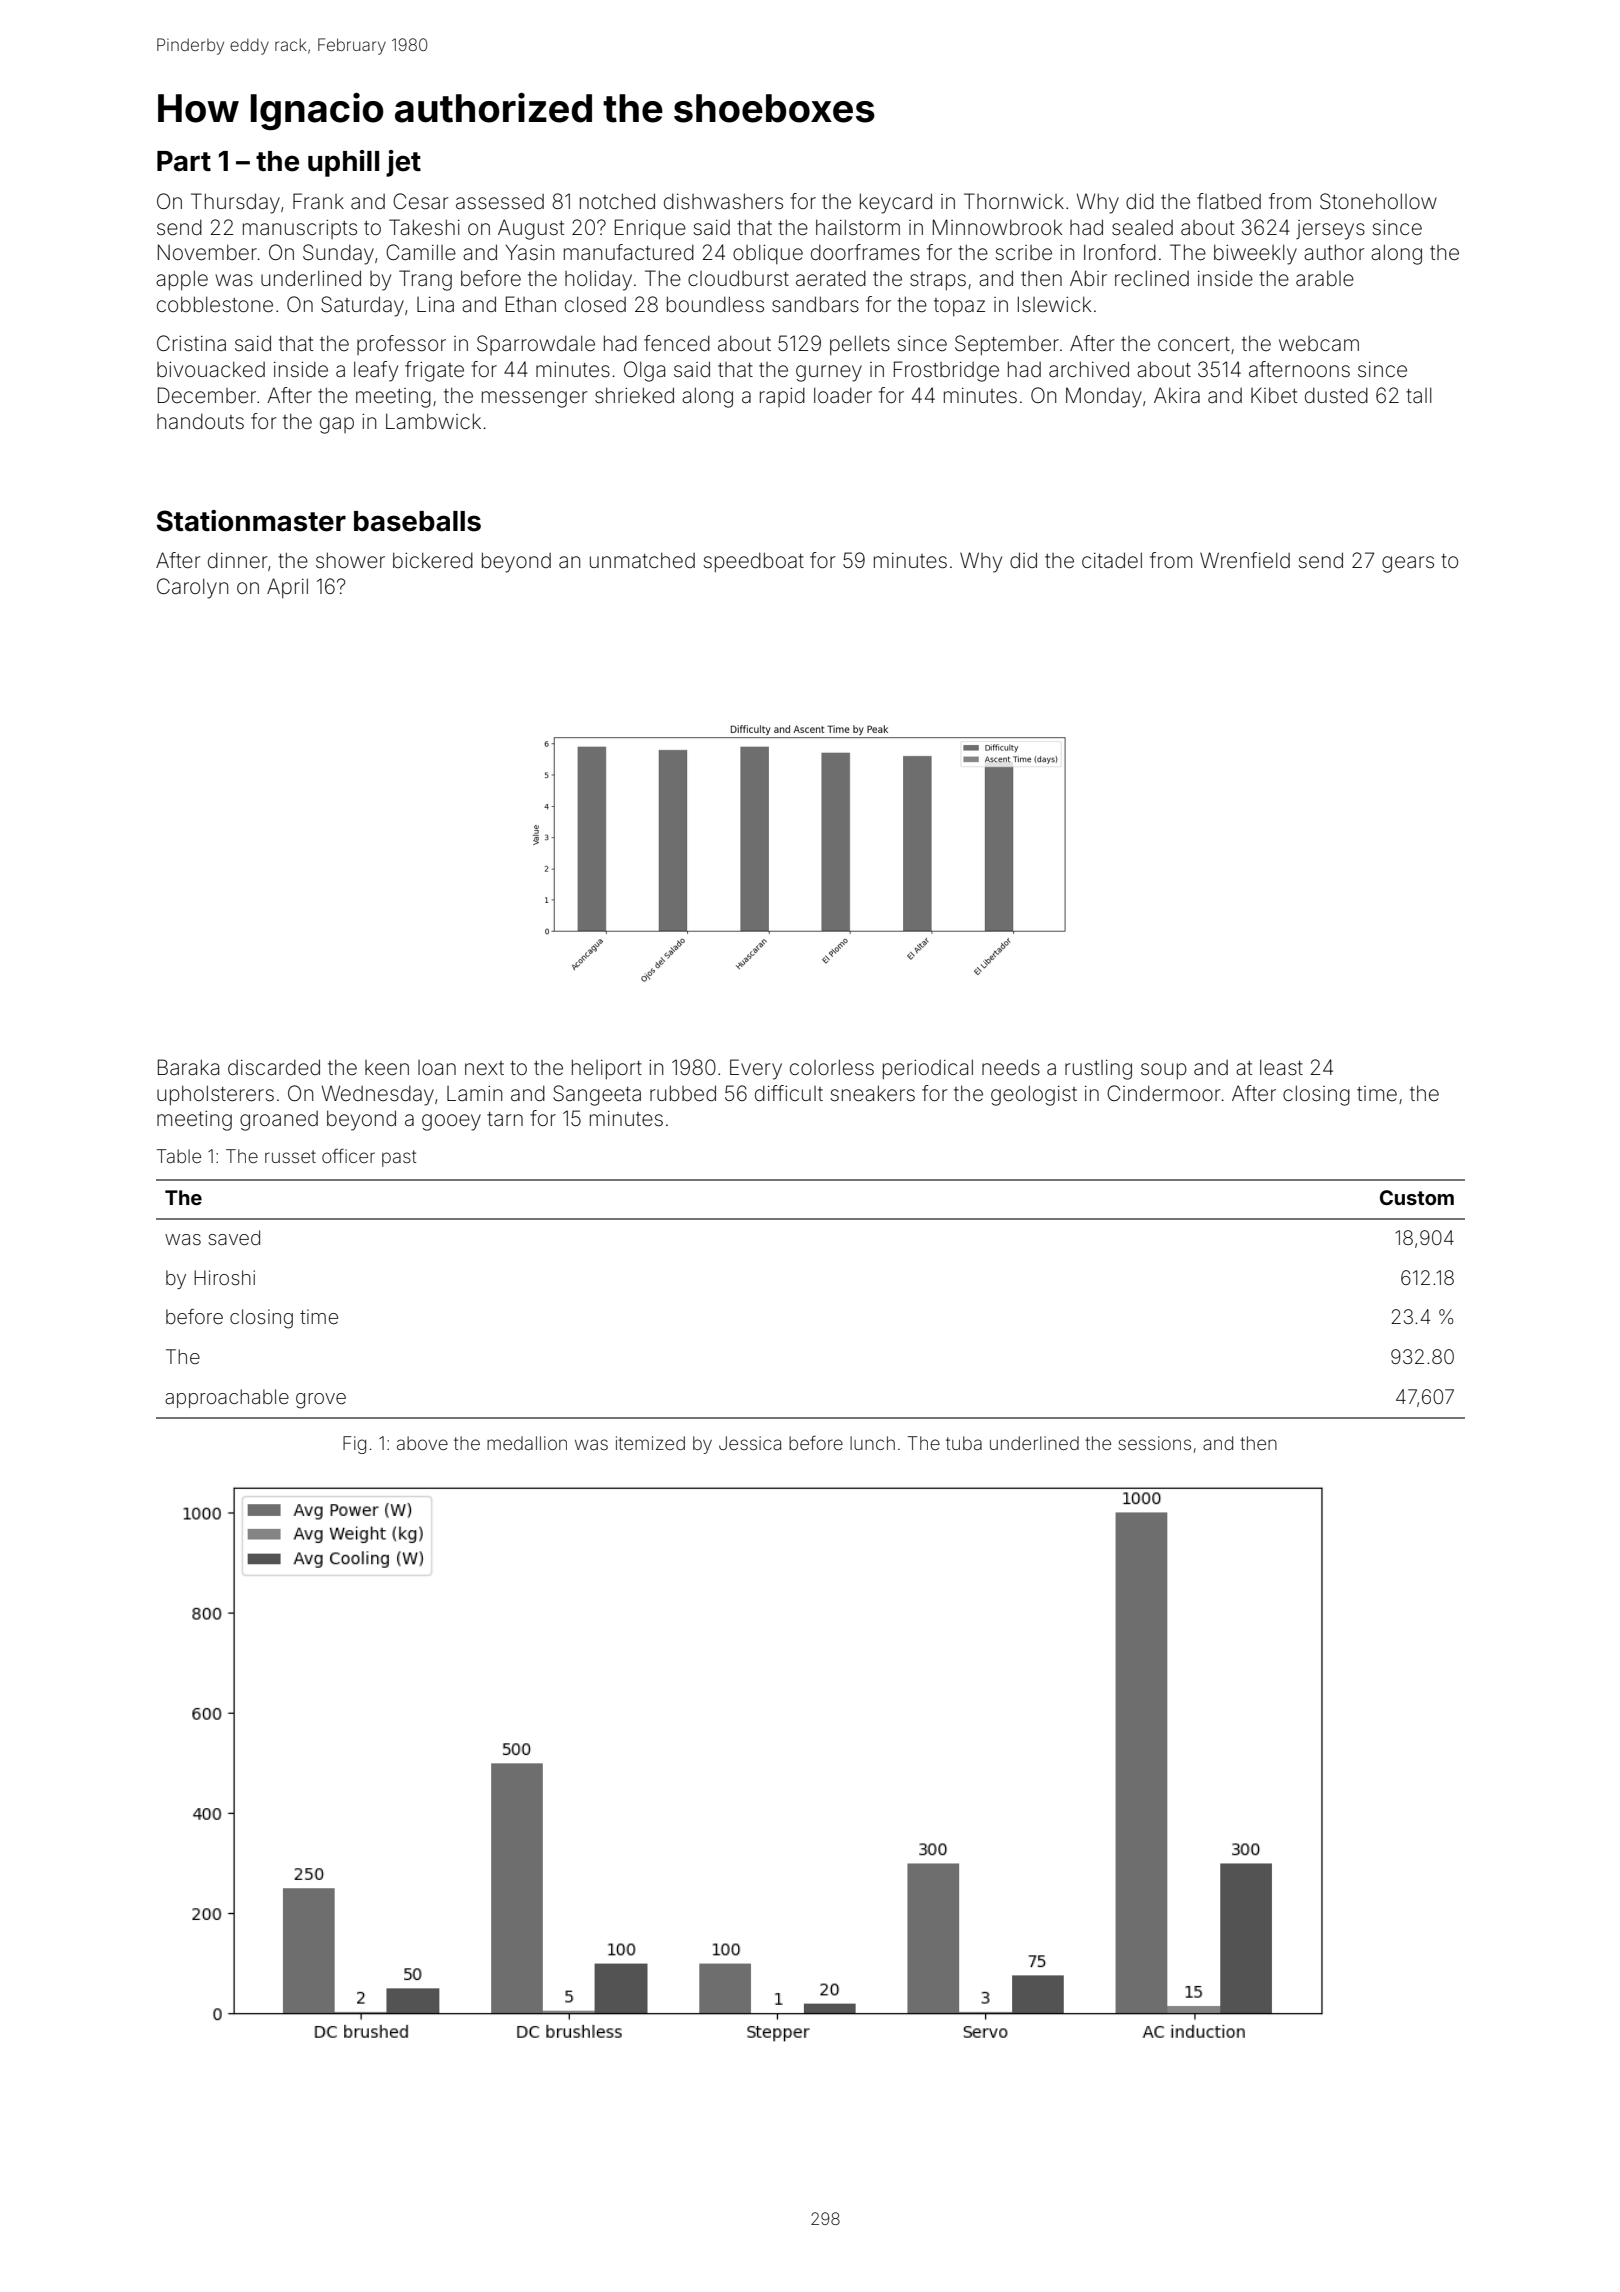 Image resolution: width=1620 pixels, height=2292 pixels. Describe the element at coordinates (215, 304) in the screenshot. I see `cobblestone` at that location.
